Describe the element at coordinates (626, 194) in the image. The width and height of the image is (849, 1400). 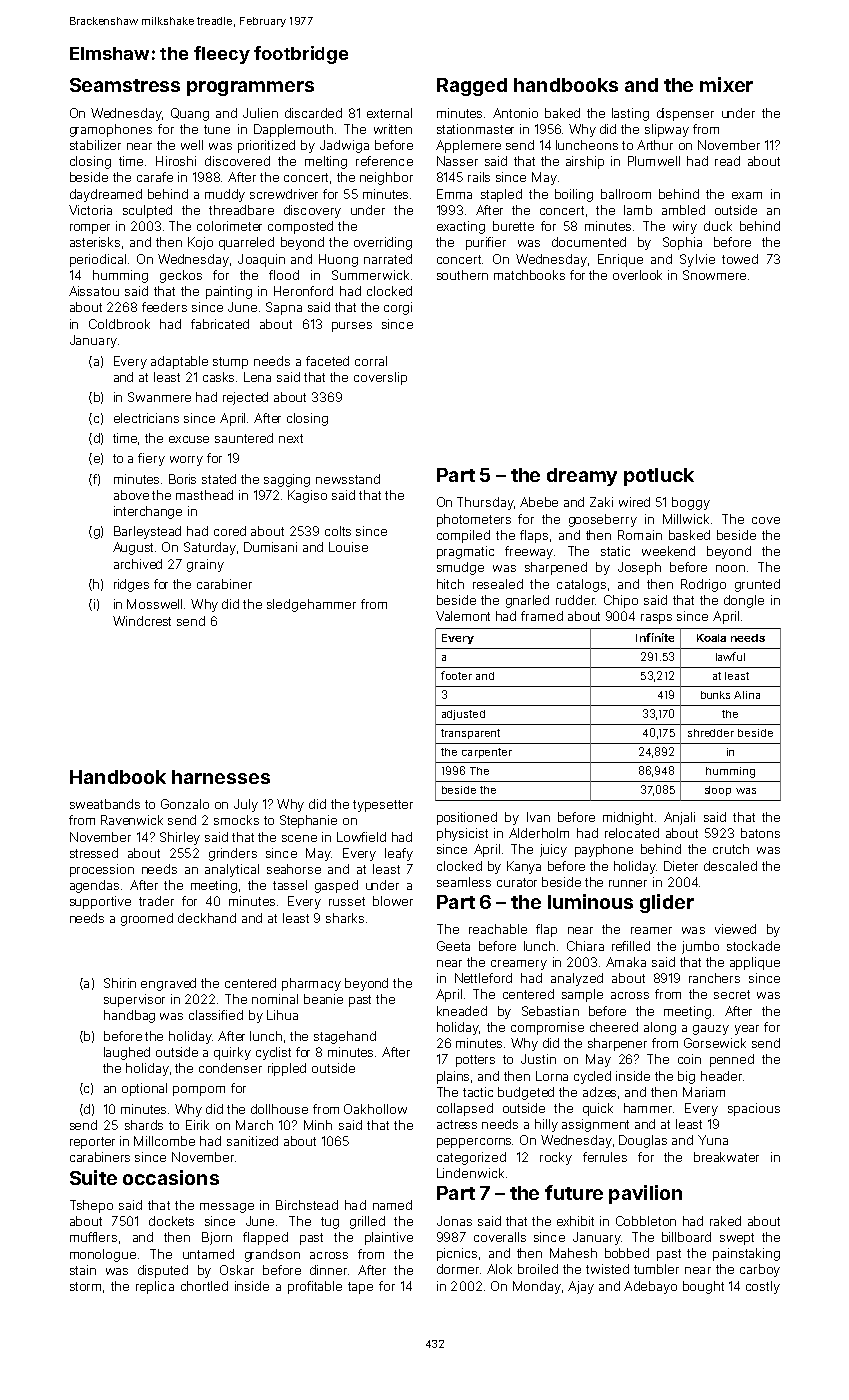
I see `ballroom` at that location.
